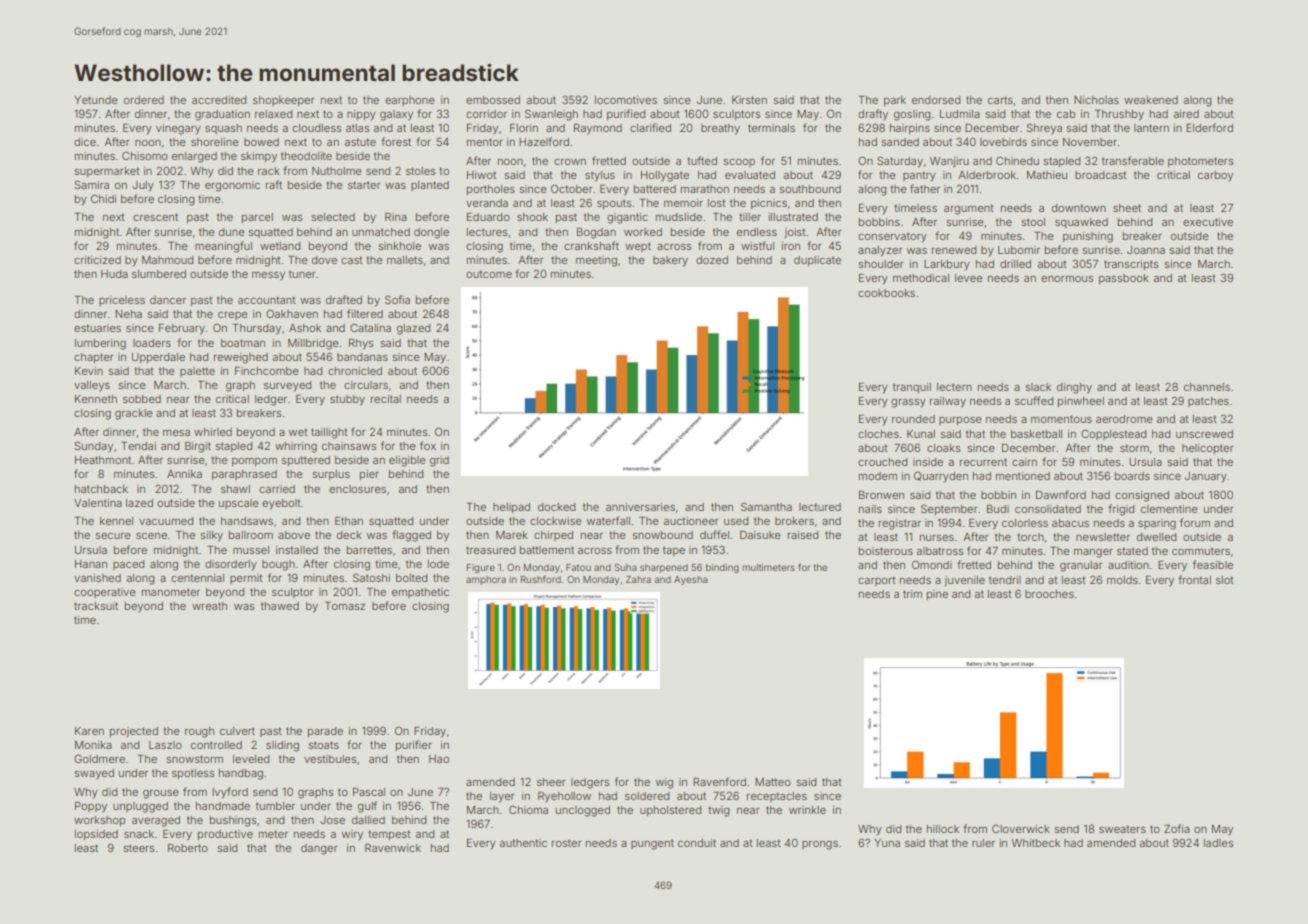 Image resolution: width=1308 pixels, height=924 pixels. Describe the element at coordinates (795, 233) in the screenshot. I see `joist` at that location.
